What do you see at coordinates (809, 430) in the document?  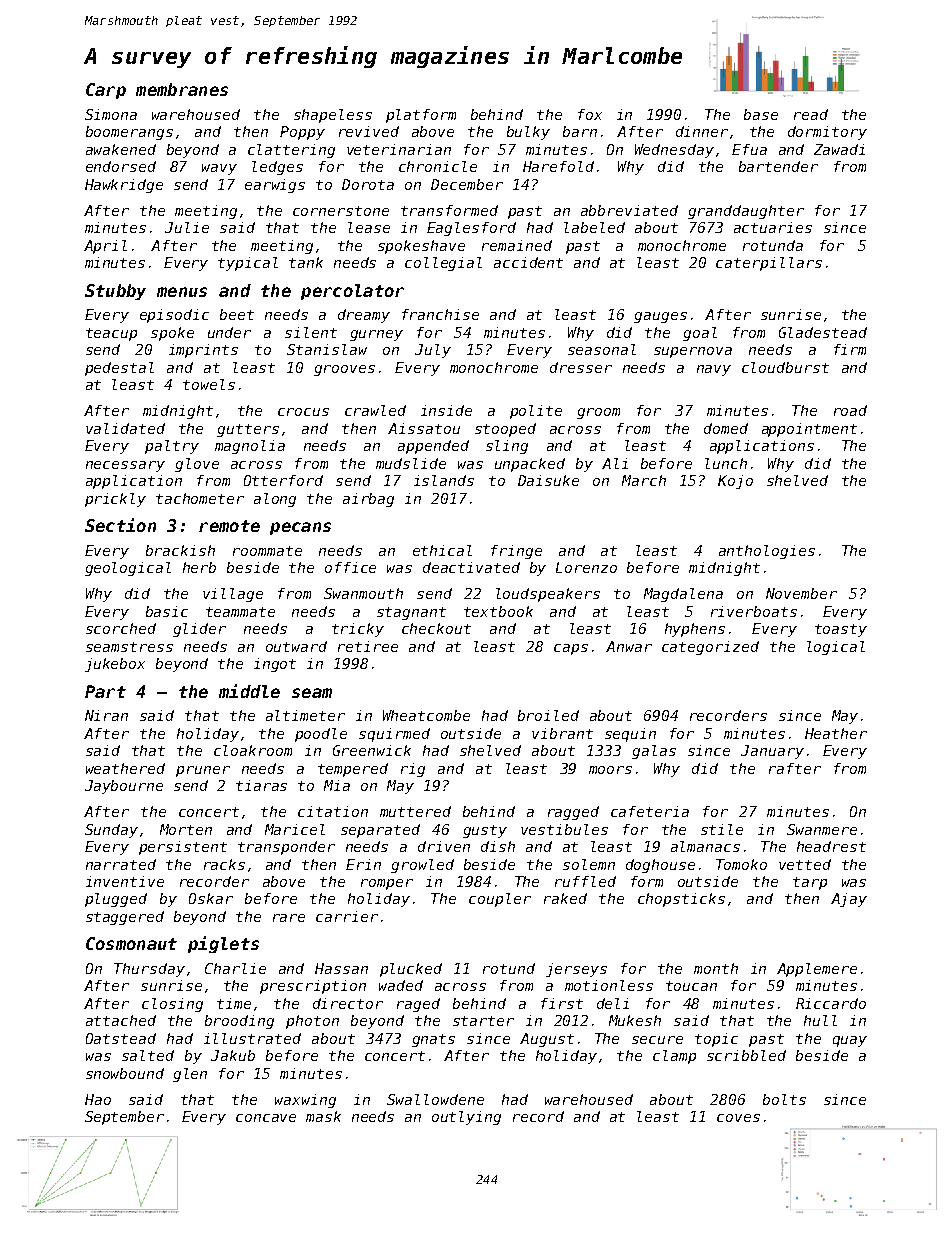 I see `appointment` at bounding box center [809, 430].
